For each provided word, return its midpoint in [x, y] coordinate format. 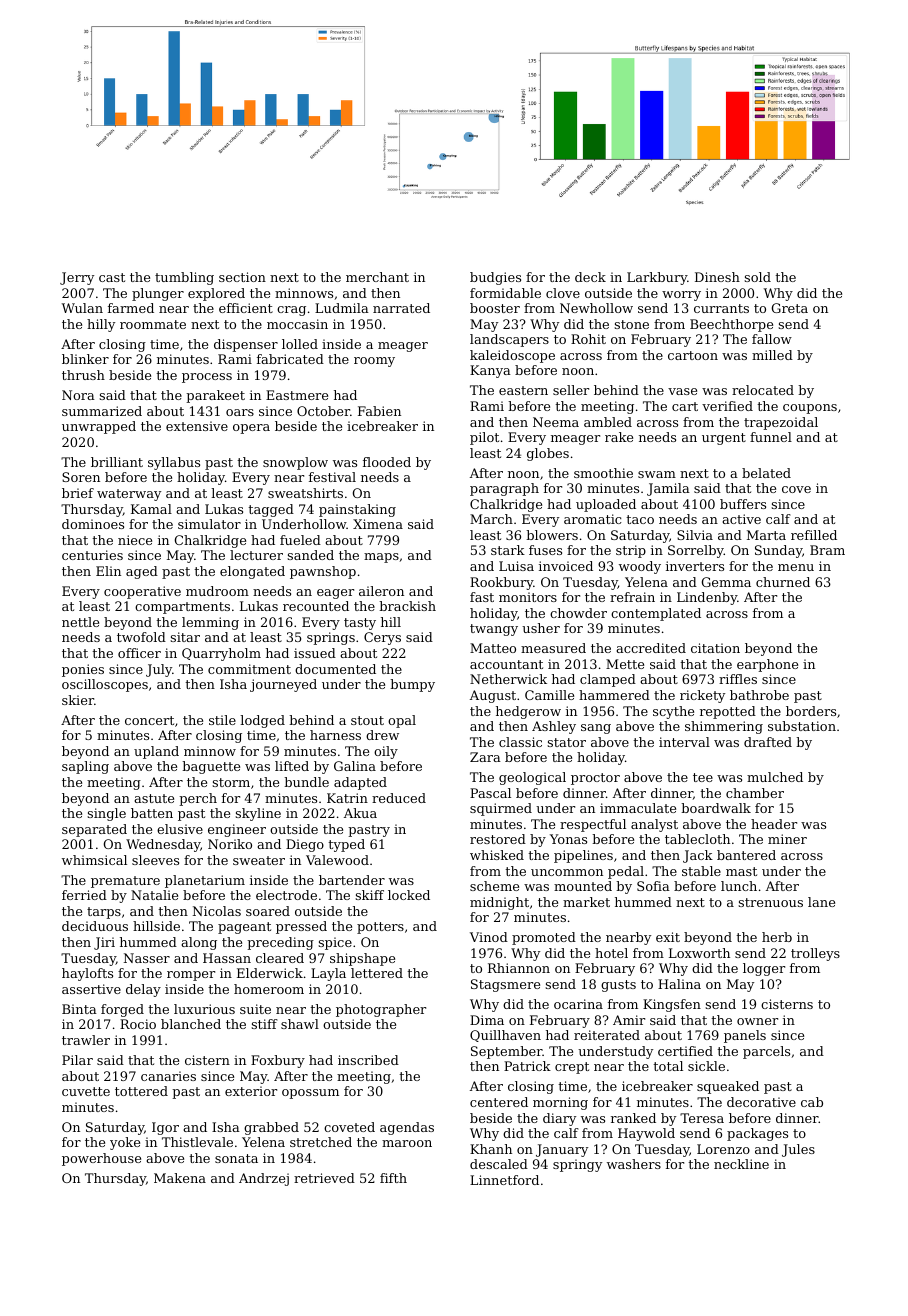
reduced [399, 798]
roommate [153, 324]
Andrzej [264, 1179]
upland [156, 752]
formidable [505, 293]
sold [757, 277]
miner [787, 839]
